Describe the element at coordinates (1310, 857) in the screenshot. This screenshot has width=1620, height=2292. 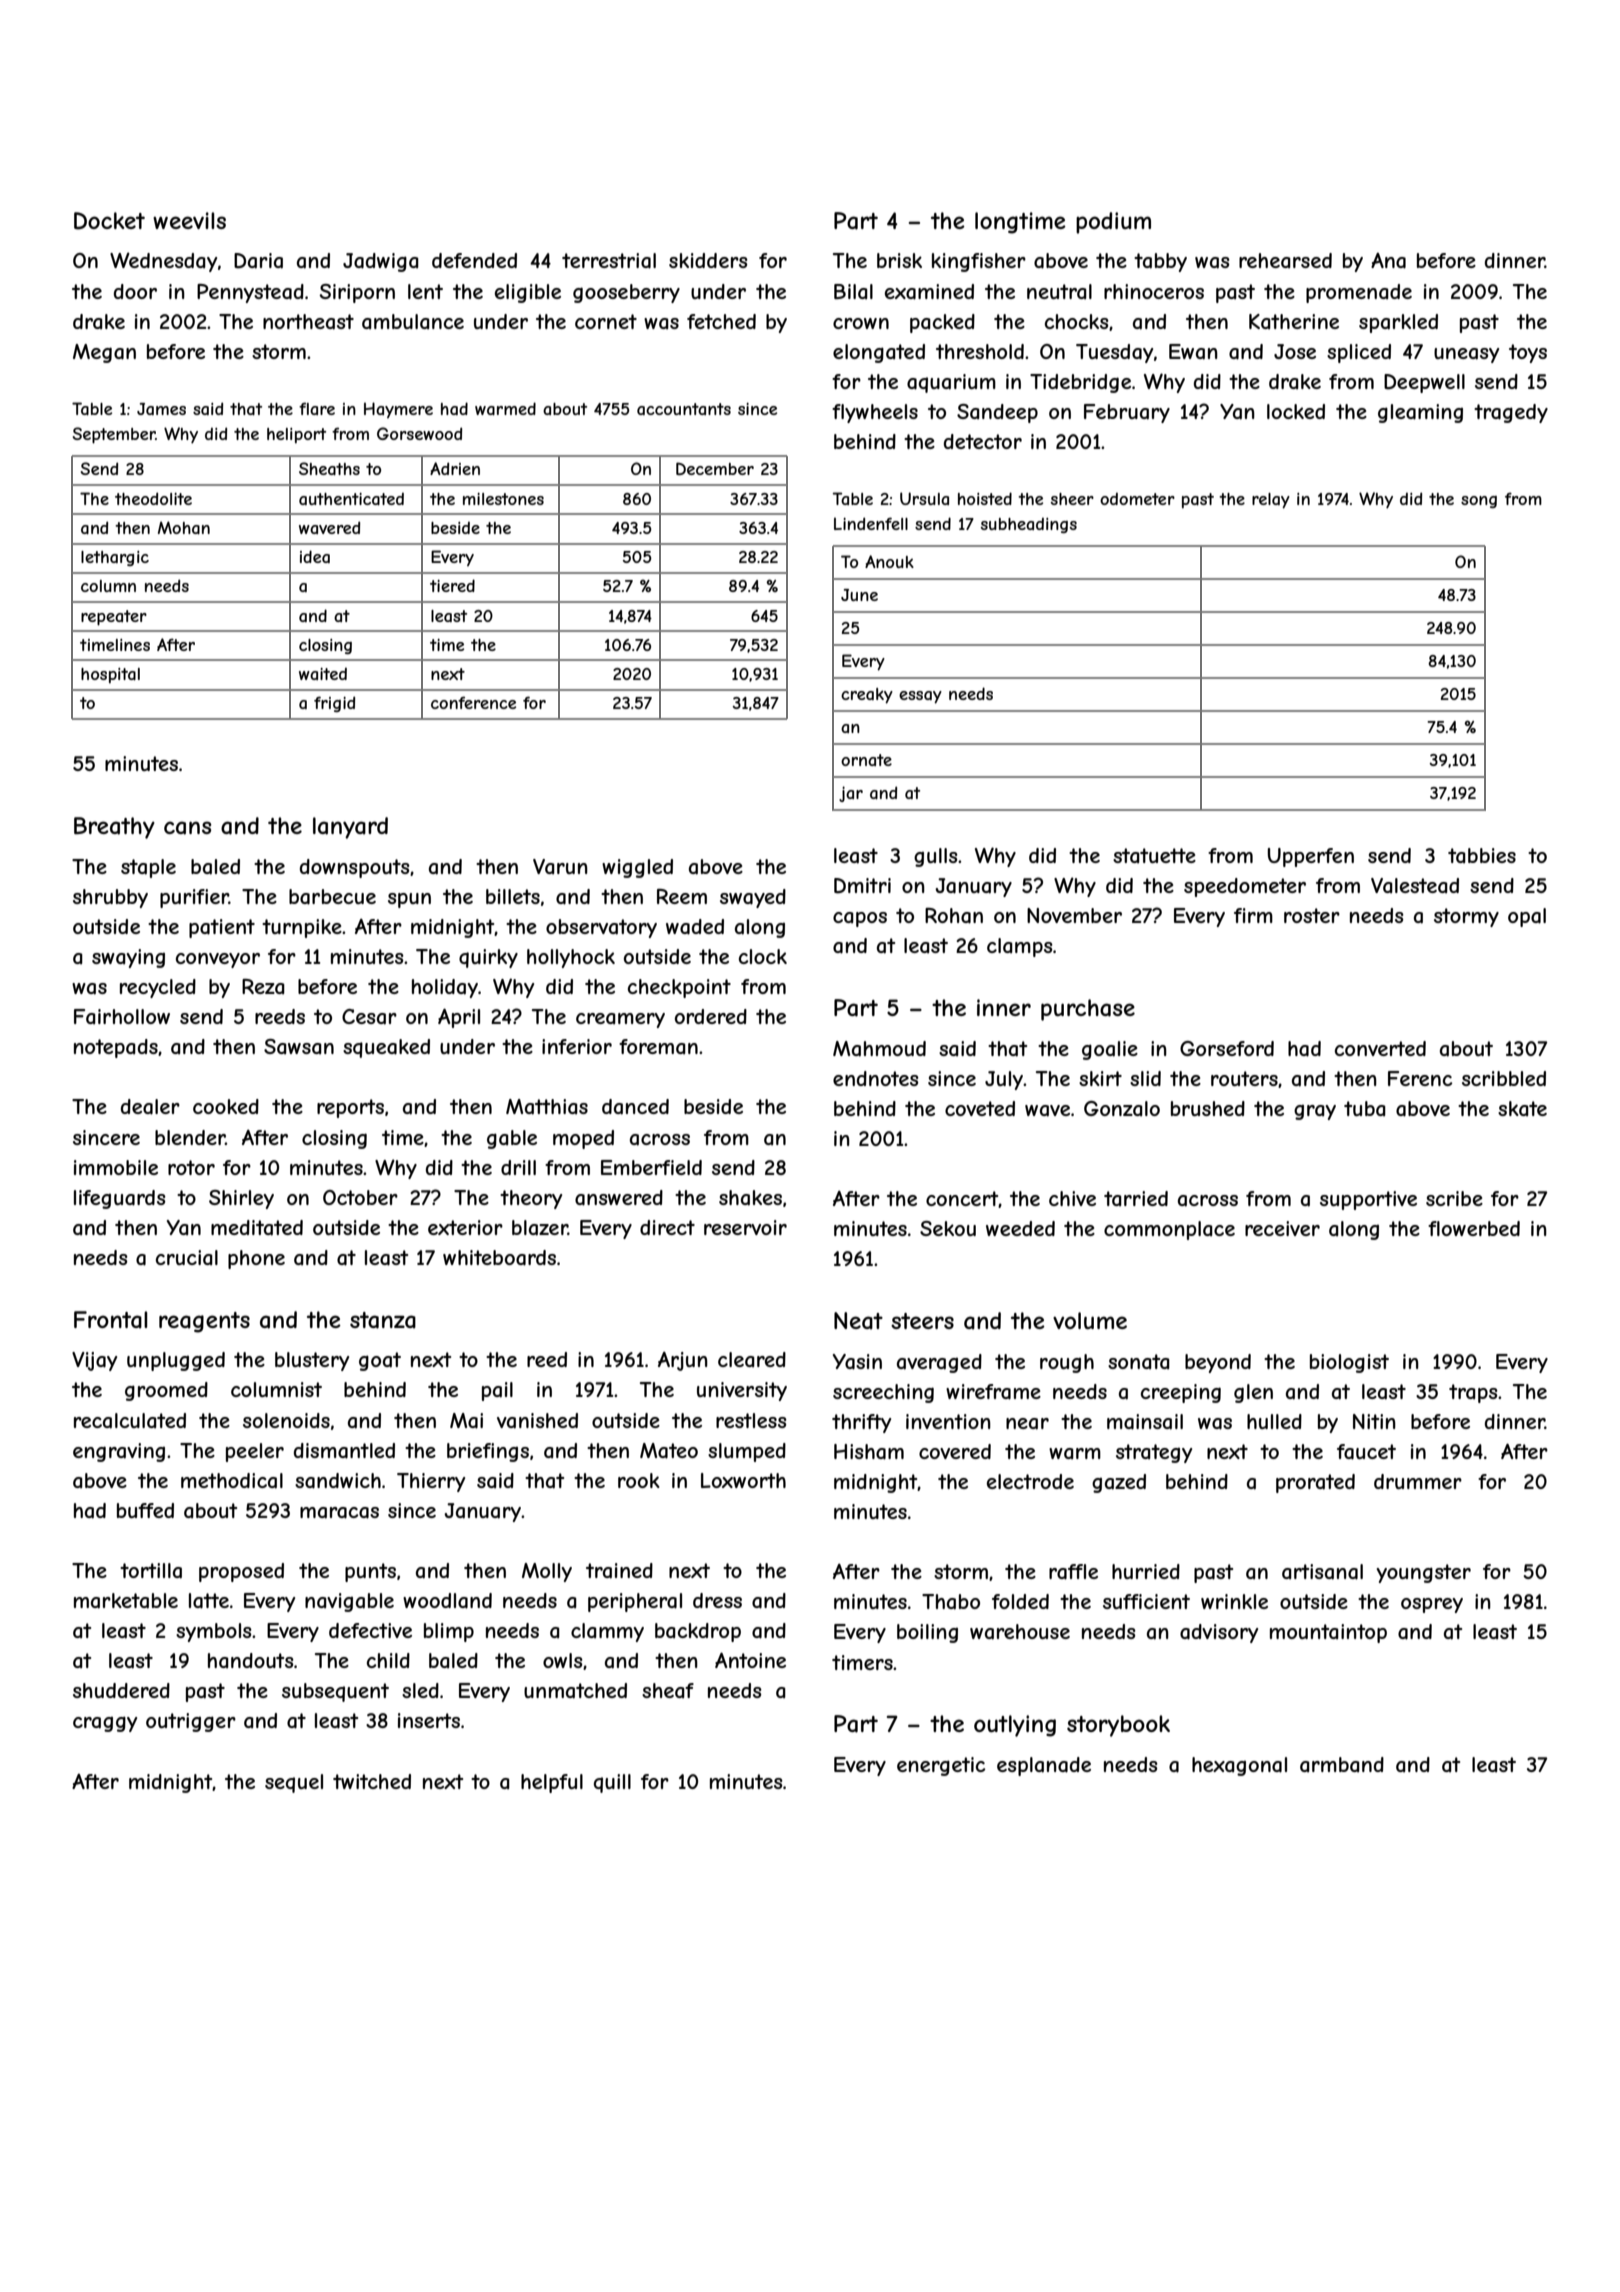
I see `Upperfen` at that location.
